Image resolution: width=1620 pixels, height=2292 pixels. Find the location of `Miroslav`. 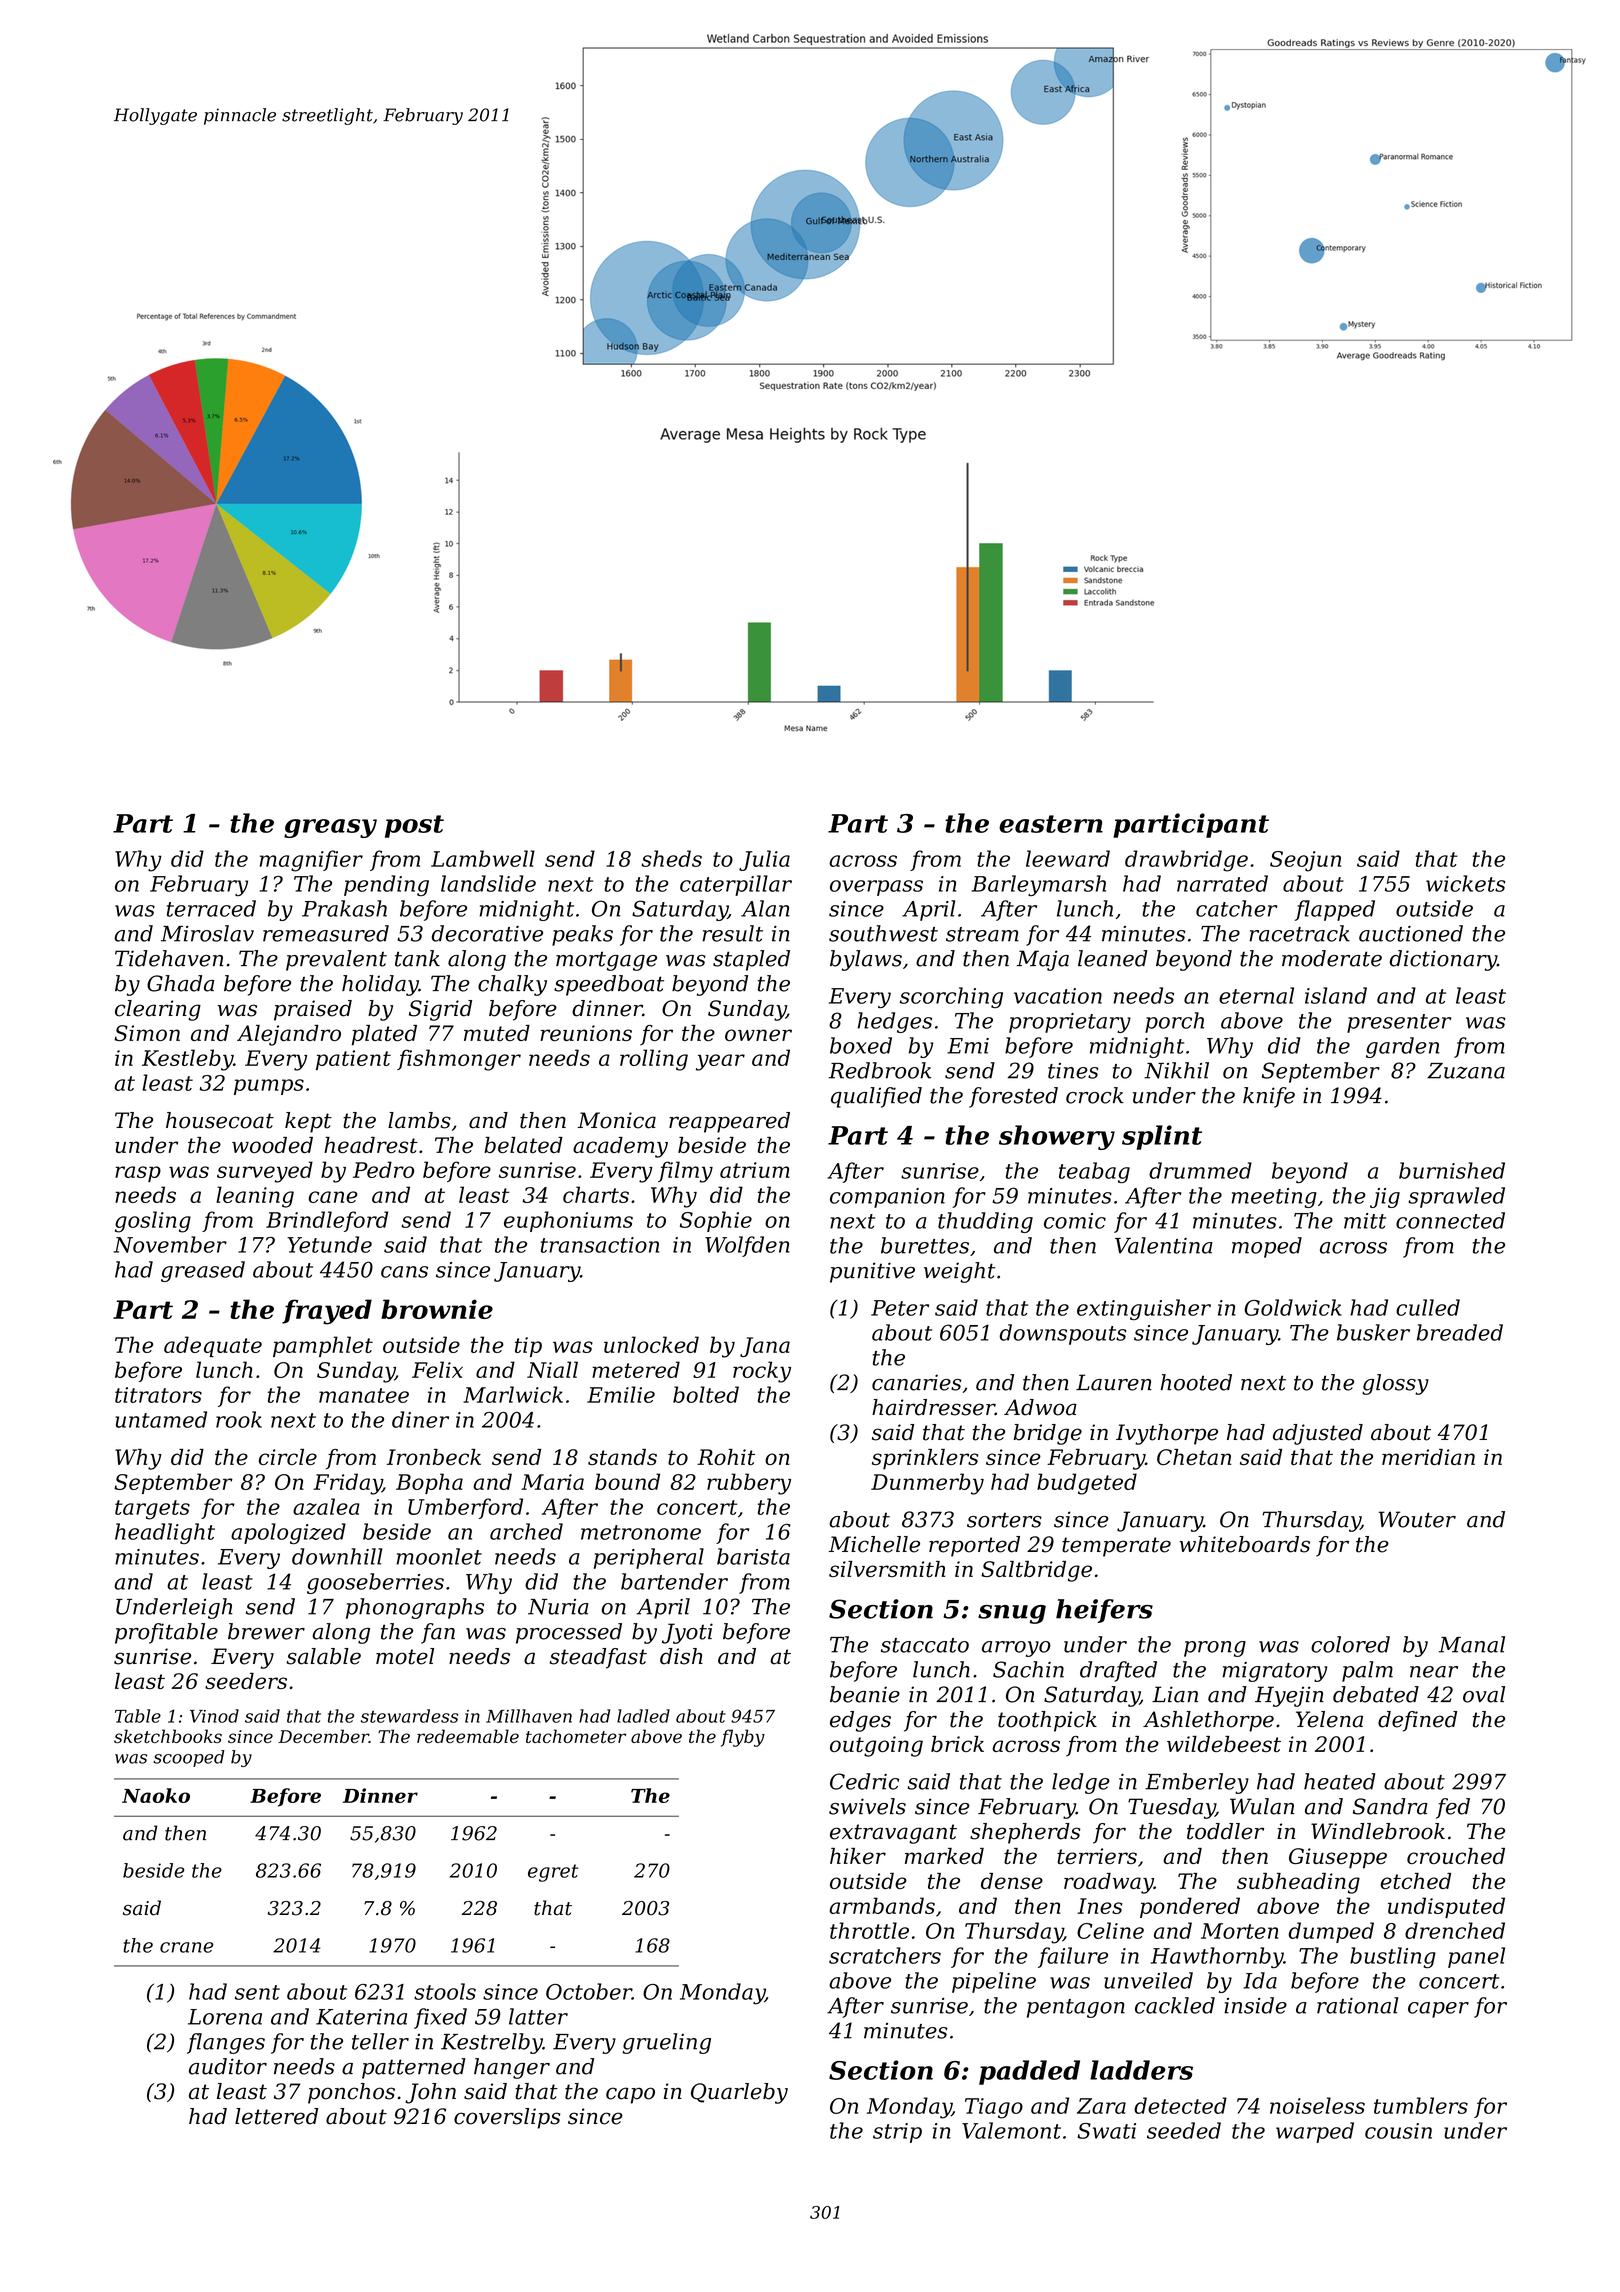

Miroslav is located at coordinates (207, 933).
